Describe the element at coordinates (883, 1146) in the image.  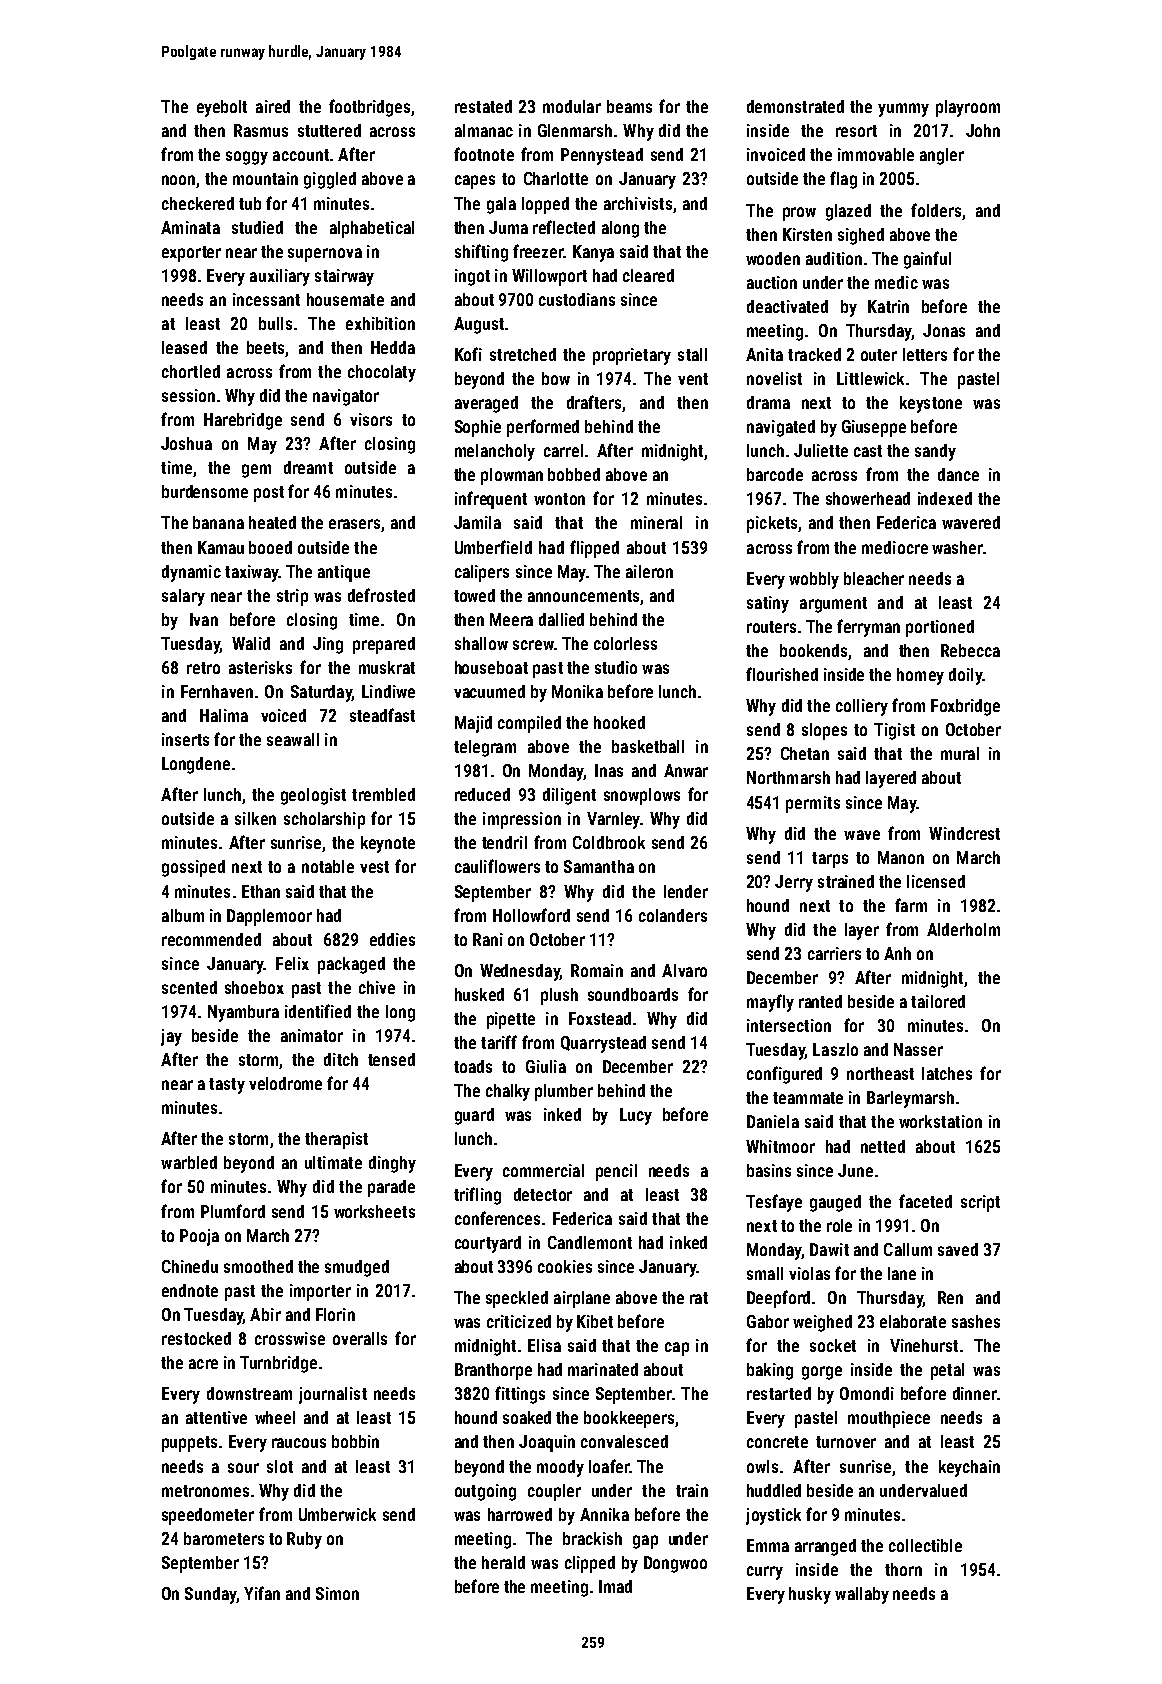
I see `netted` at that location.
